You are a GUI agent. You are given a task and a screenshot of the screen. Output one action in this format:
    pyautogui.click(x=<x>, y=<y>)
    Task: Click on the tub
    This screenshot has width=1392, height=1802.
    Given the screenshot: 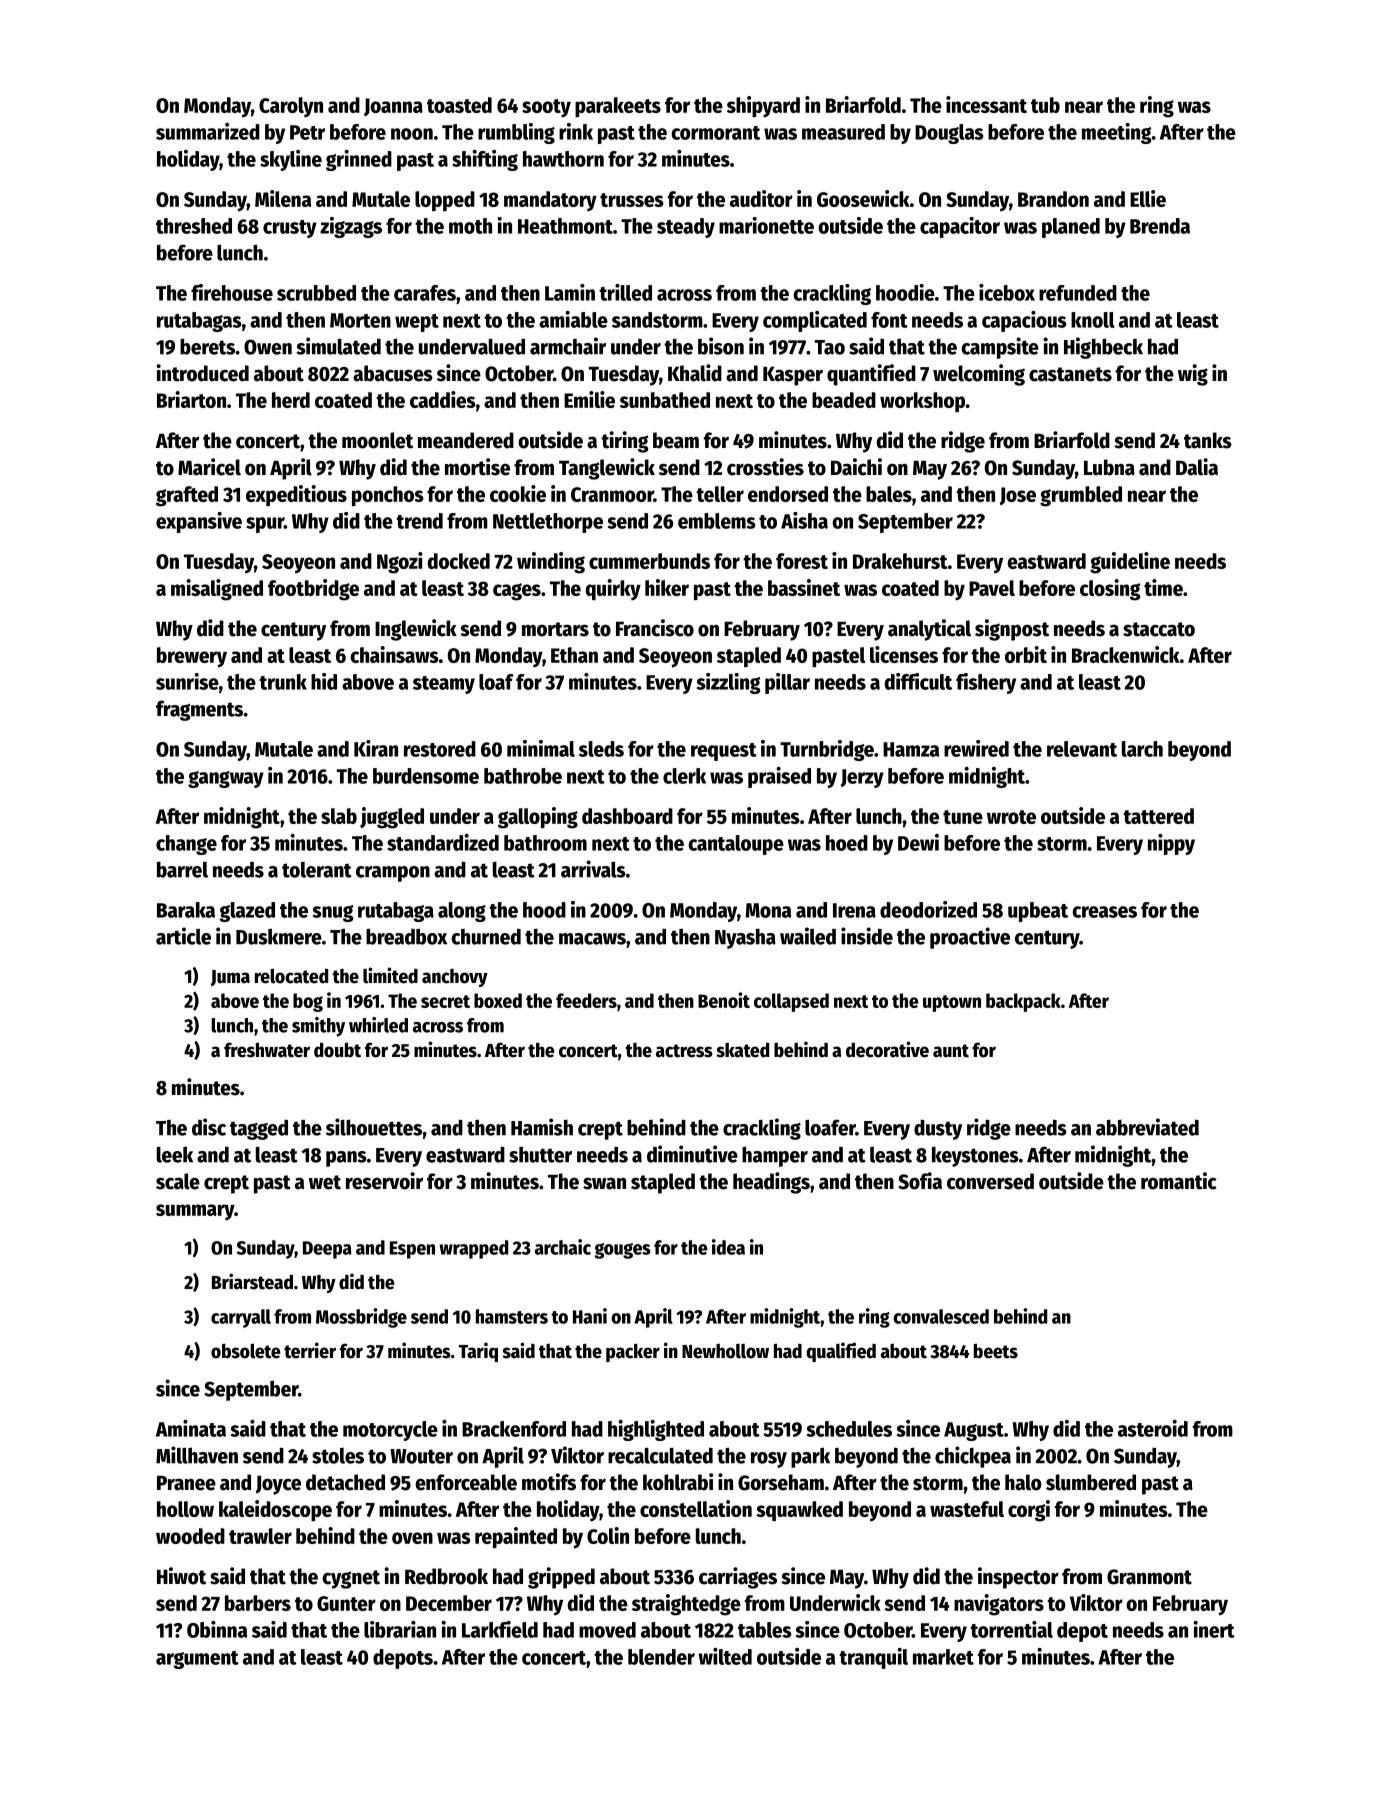 What is the action you would take?
    pyautogui.click(x=1045, y=105)
